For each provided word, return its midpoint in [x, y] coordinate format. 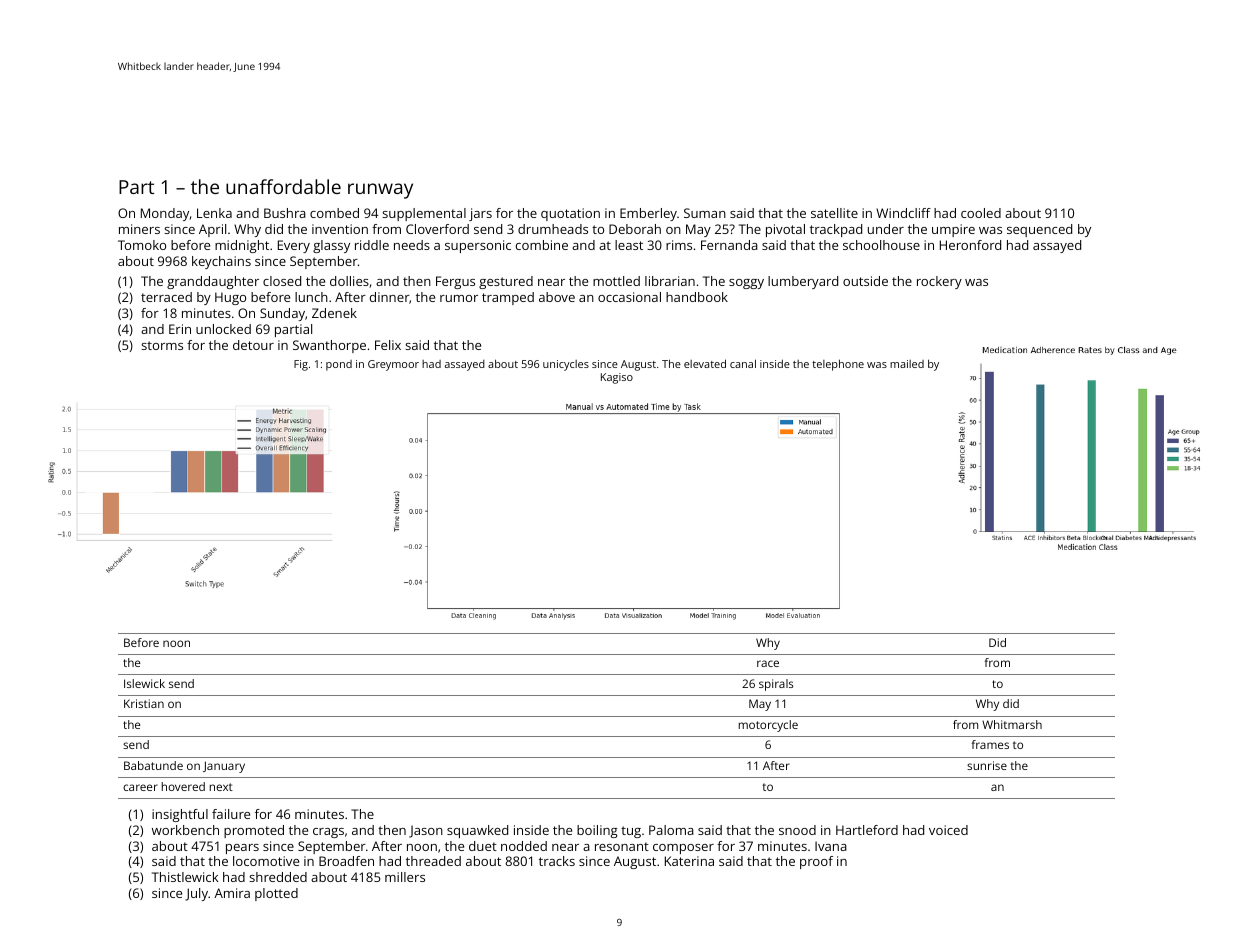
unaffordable [283, 186]
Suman [705, 213]
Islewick [144, 683]
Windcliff [903, 213]
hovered [183, 786]
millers [405, 877]
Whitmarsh [1012, 724]
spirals [776, 685]
